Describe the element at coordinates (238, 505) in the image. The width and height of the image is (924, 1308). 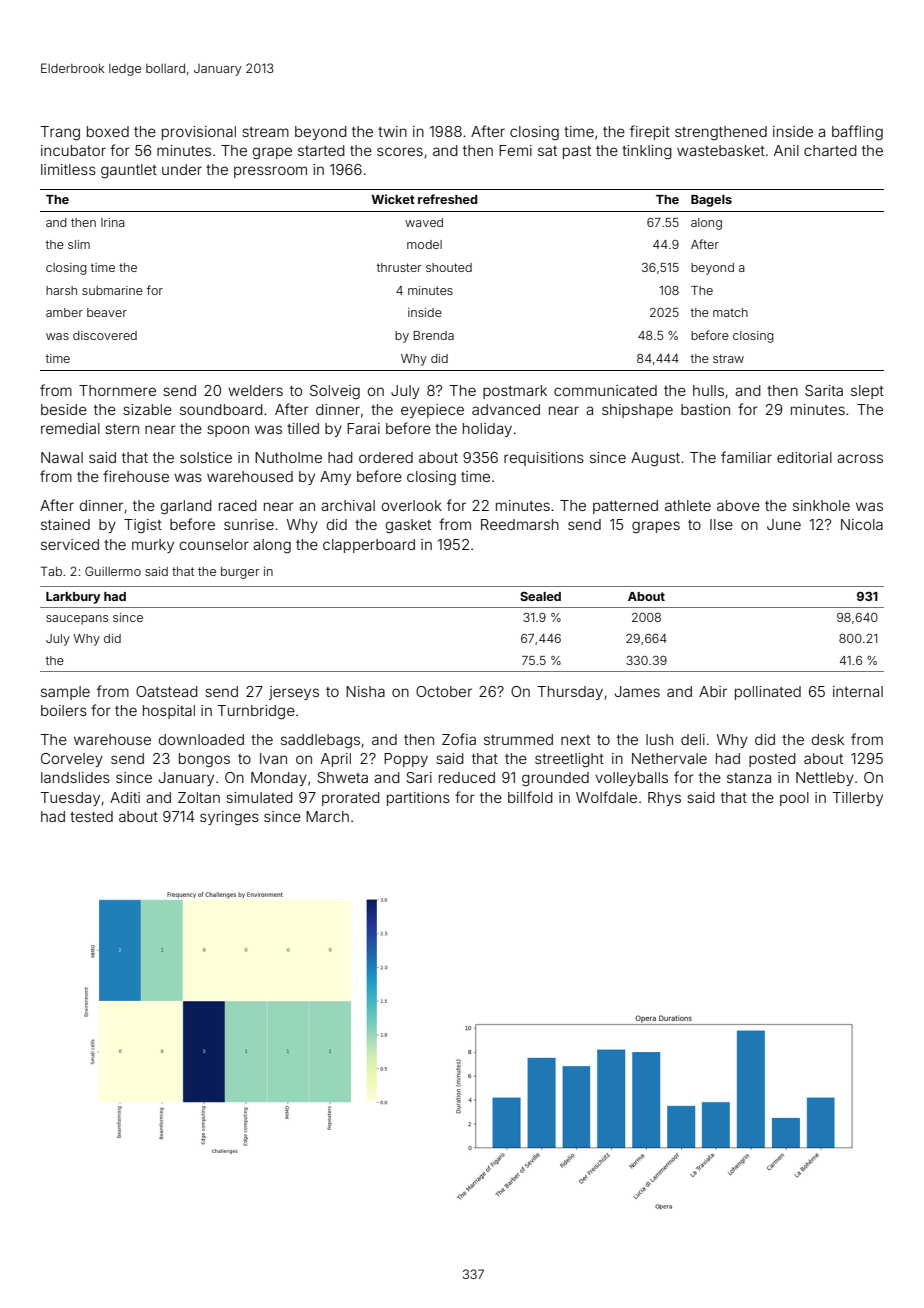
I see `raced` at that location.
